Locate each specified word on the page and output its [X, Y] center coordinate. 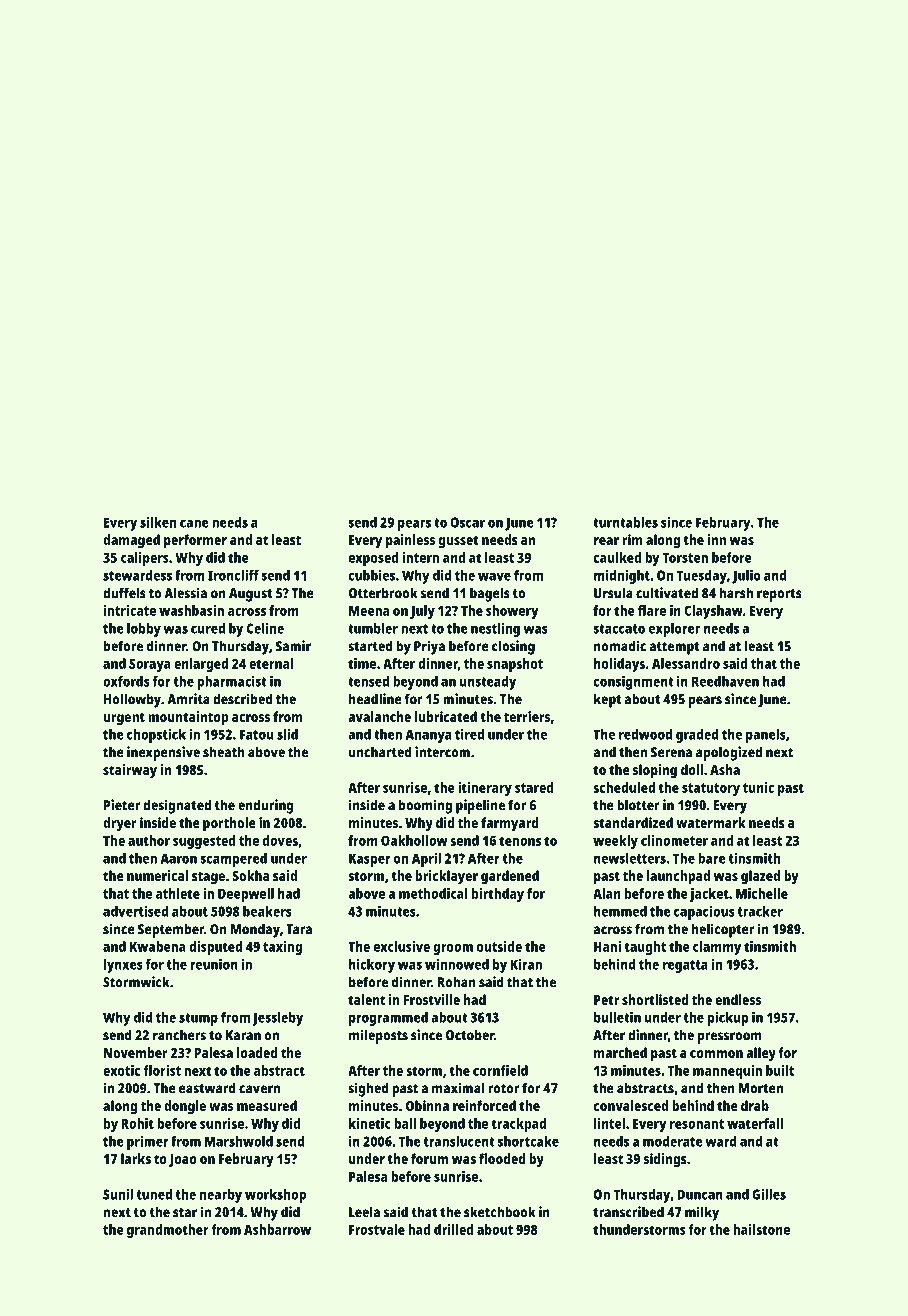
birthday [498, 895]
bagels [490, 594]
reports [779, 595]
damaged [131, 541]
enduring [266, 806]
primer [148, 1143]
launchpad [678, 877]
